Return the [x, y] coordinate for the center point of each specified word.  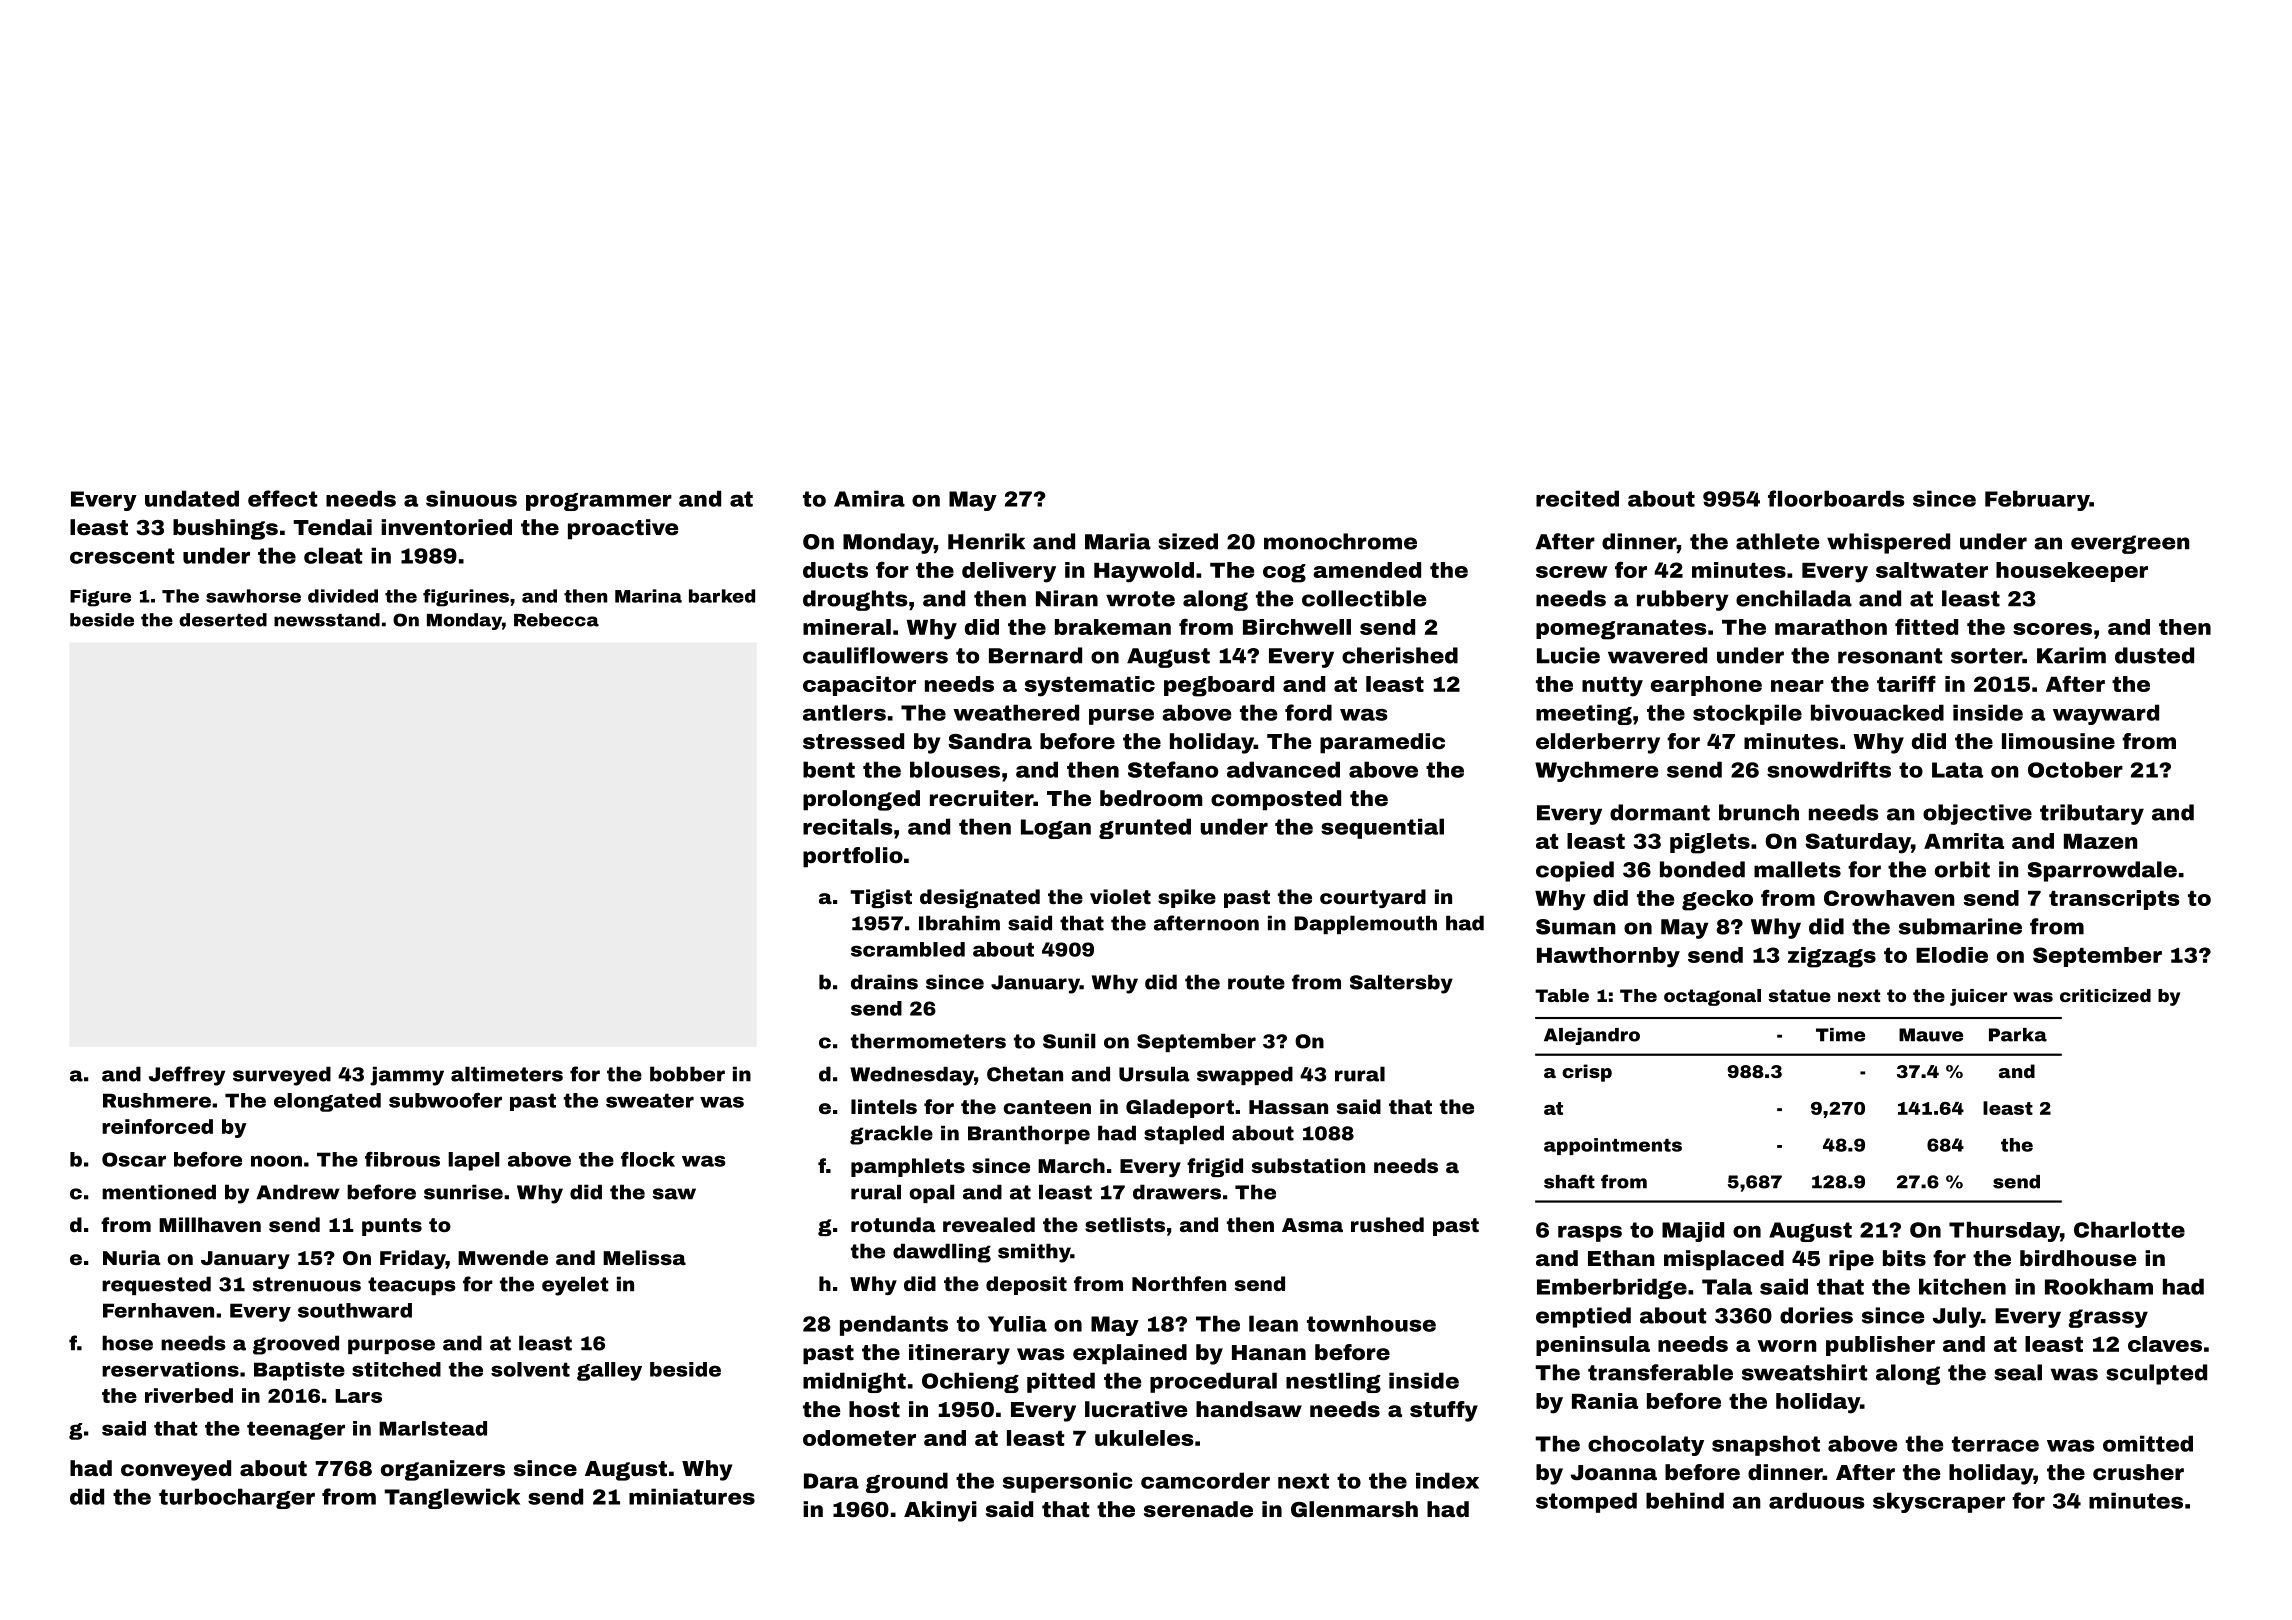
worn [1787, 1346]
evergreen [2130, 544]
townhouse [1371, 1323]
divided [343, 596]
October [2075, 769]
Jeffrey [187, 1076]
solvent [530, 1369]
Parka [2018, 1035]
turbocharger [237, 1498]
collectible [1364, 598]
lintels [884, 1106]
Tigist [881, 898]
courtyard [1373, 898]
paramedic [1382, 743]
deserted [223, 620]
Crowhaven [1889, 898]
